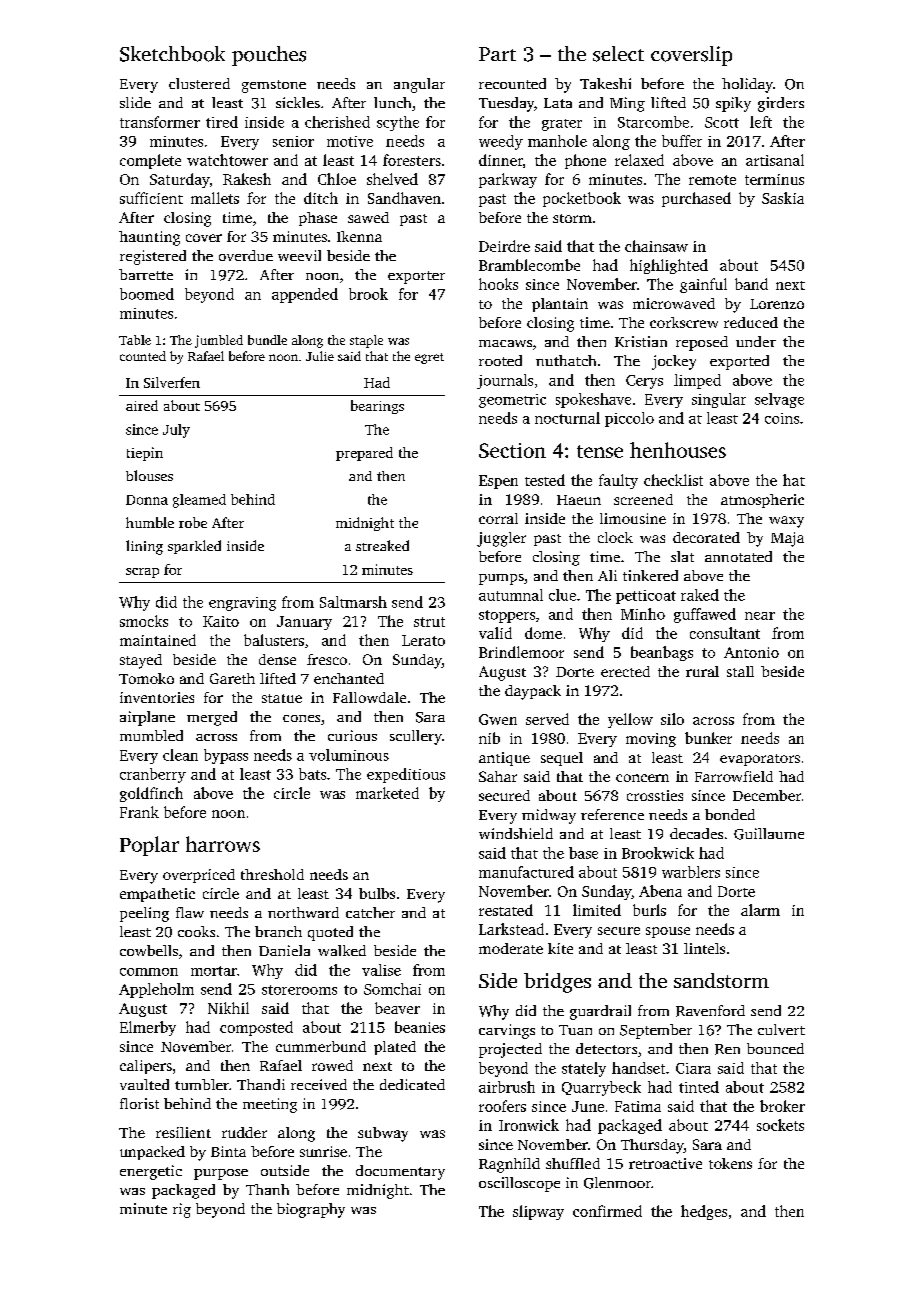 The width and height of the screenshot is (924, 1308). Describe the element at coordinates (139, 812) in the screenshot. I see `Frank` at that location.
